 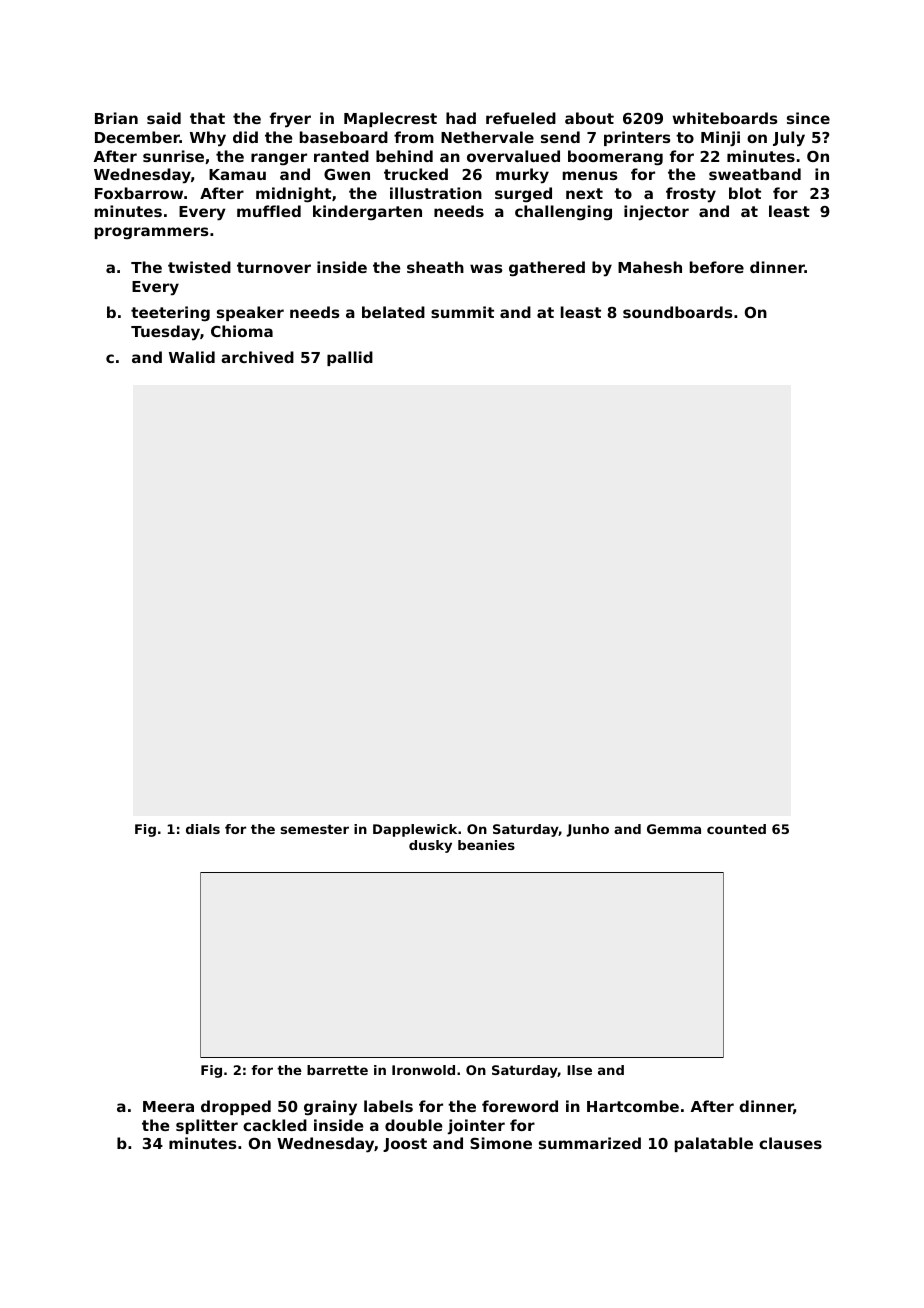 What do you see at coordinates (462, 312) in the screenshot?
I see `summit` at bounding box center [462, 312].
